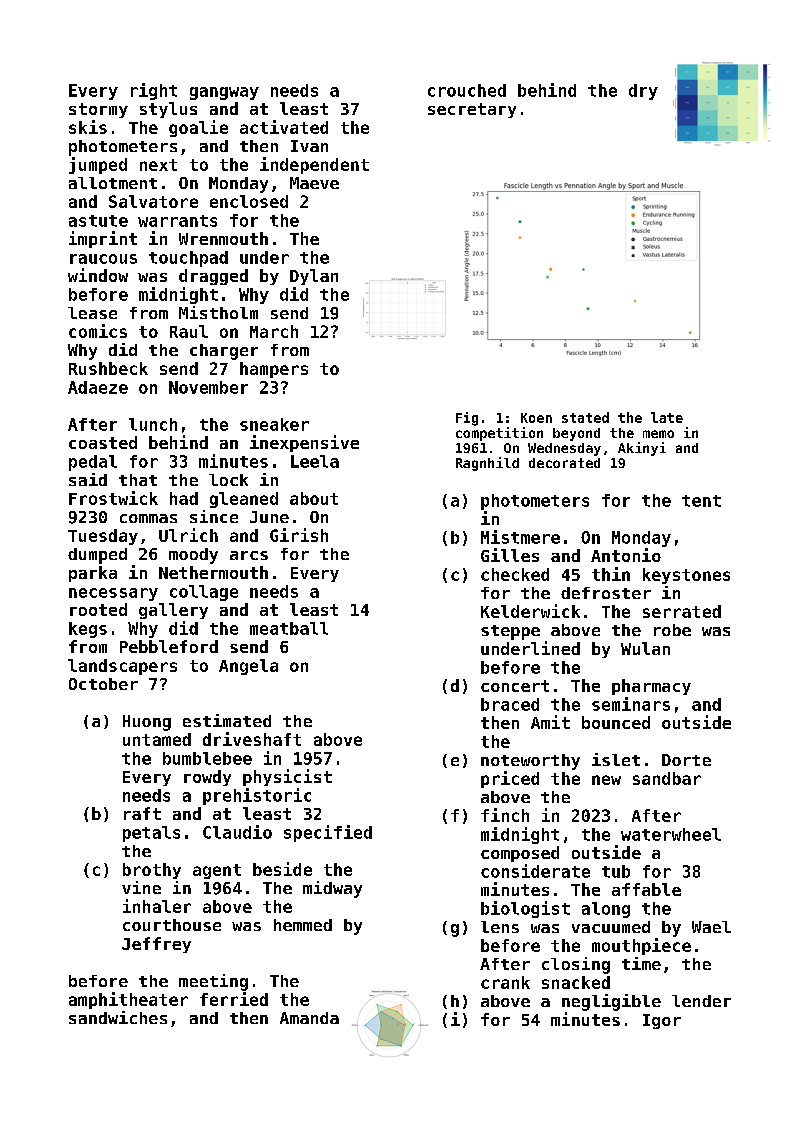 The image size is (802, 1137). I want to click on secretary, so click(472, 110).
